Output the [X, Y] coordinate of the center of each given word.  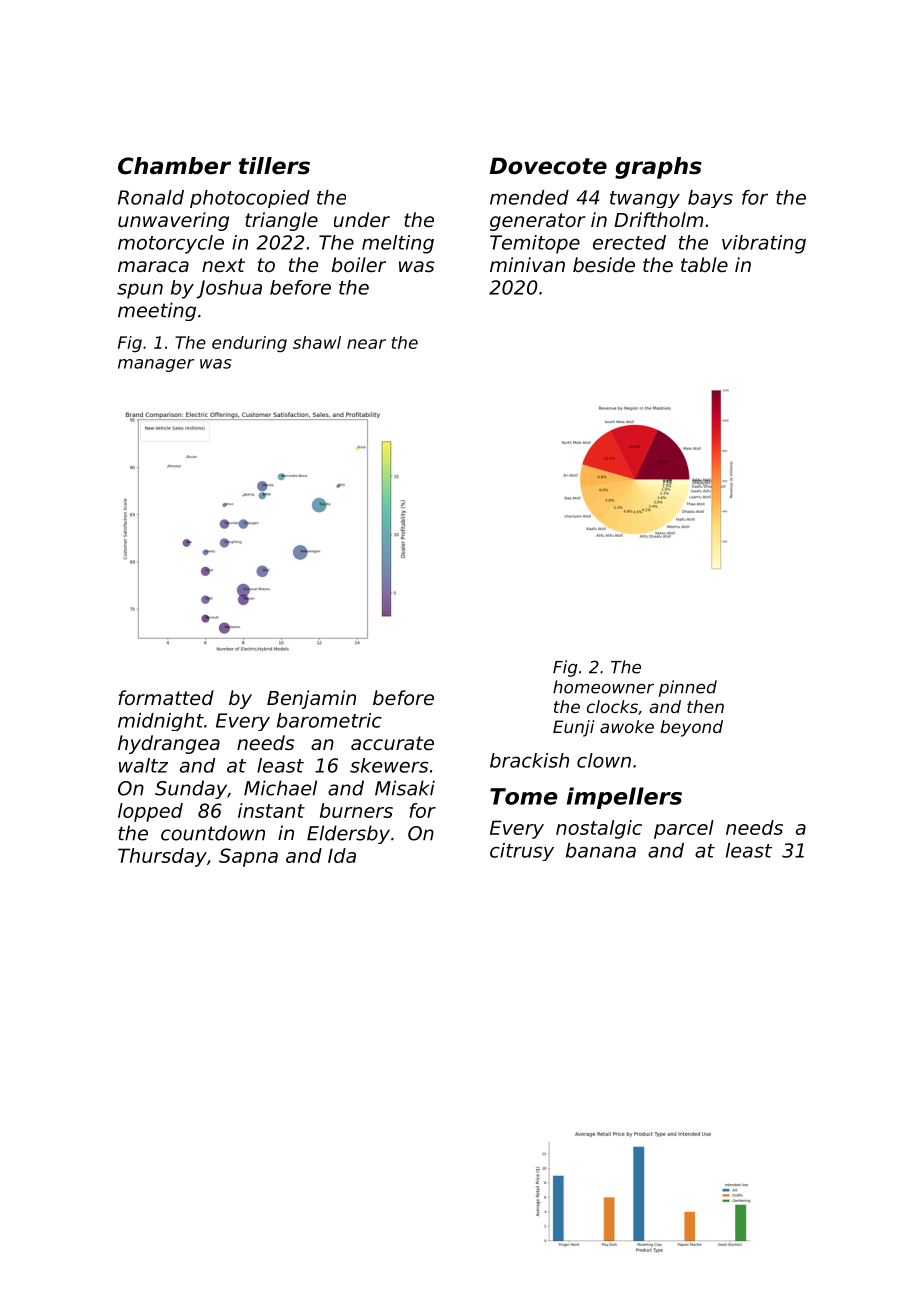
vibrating [764, 244]
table [704, 264]
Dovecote [548, 166]
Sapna [248, 857]
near [366, 344]
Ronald [151, 197]
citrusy [522, 852]
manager [156, 365]
